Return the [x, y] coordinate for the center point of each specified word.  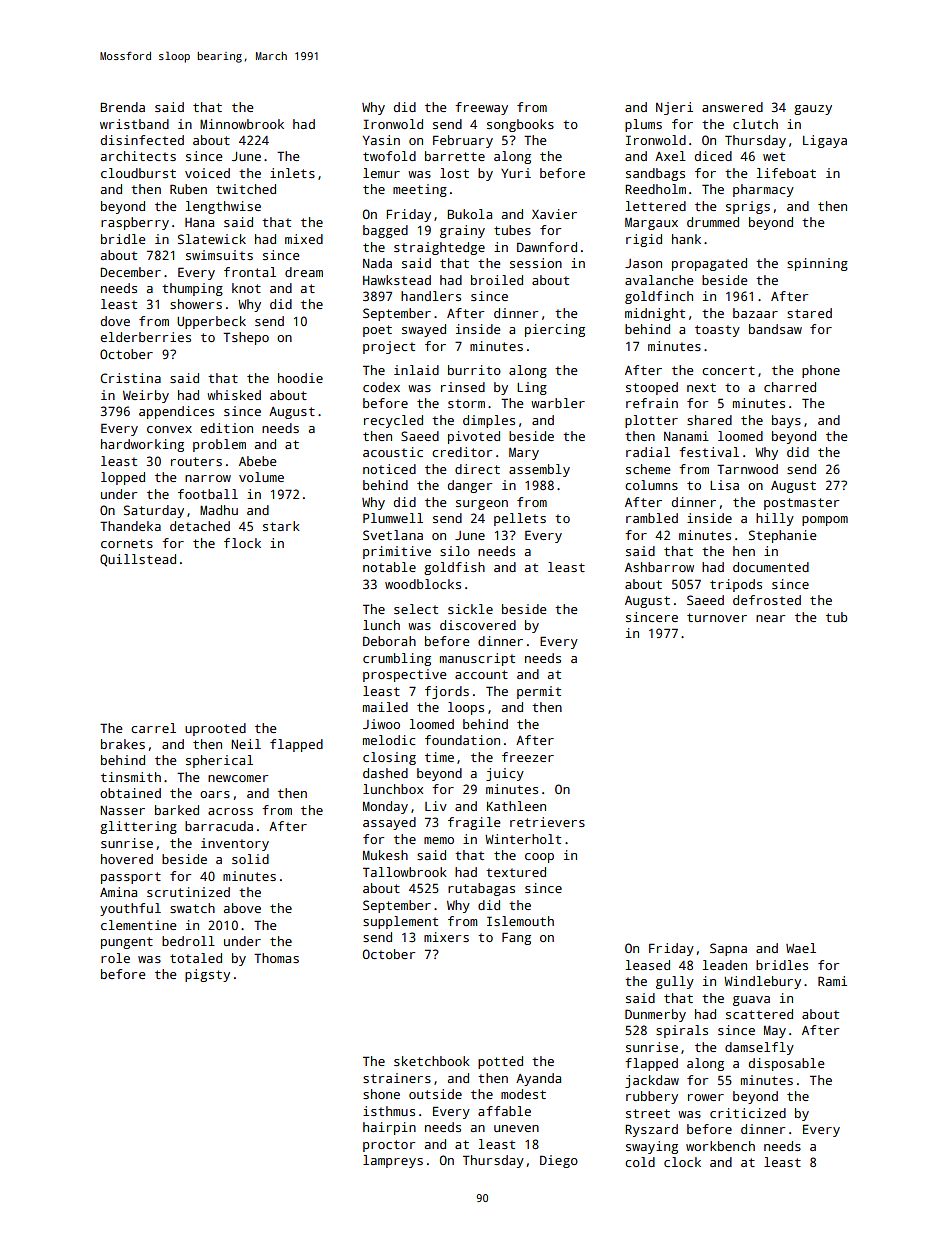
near [770, 618]
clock [682, 1162]
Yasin [381, 140]
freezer [528, 757]
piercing [555, 330]
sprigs [748, 207]
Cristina [130, 378]
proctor [389, 1146]
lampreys [393, 1161]
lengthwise [223, 207]
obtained [130, 793]
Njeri [674, 108]
